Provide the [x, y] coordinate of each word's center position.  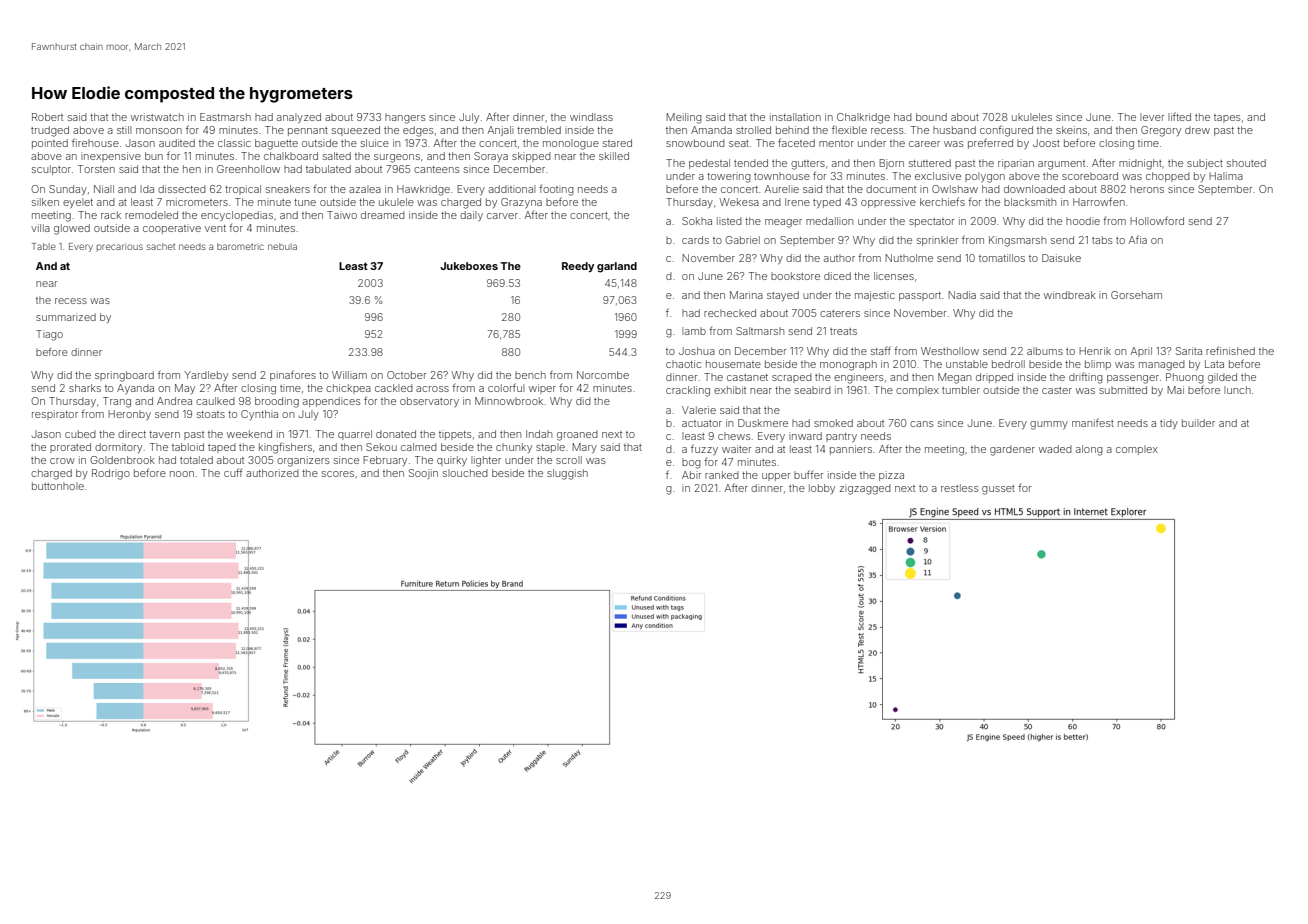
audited [177, 143]
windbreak [1070, 295]
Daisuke [1061, 258]
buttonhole [58, 486]
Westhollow [950, 351]
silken [45, 202]
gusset [998, 490]
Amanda [711, 130]
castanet [747, 377]
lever [1152, 117]
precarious [120, 247]
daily [471, 216]
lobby [822, 489]
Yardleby [206, 376]
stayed [783, 296]
